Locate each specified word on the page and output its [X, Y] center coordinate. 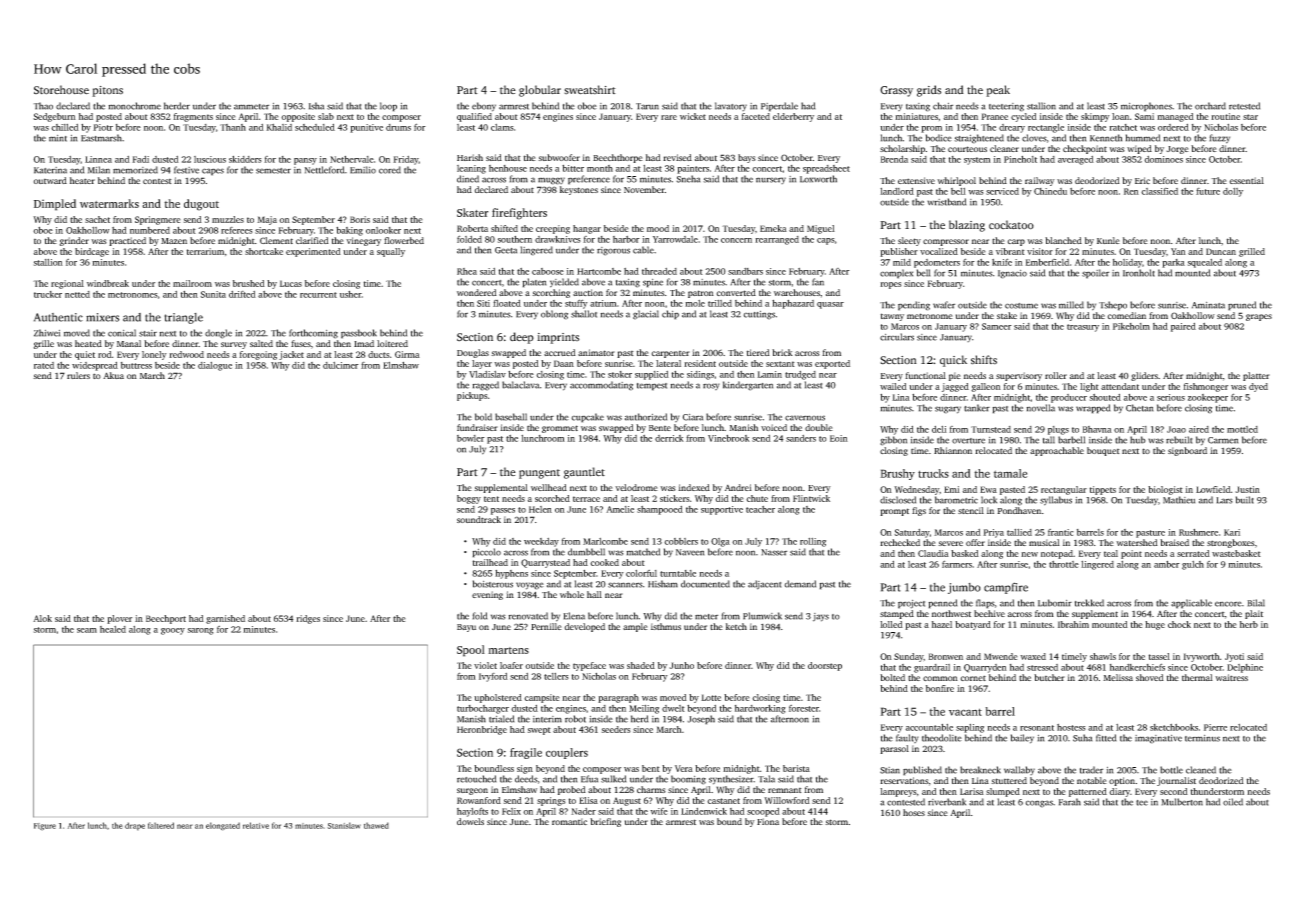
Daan [564, 363]
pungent [539, 474]
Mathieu [1179, 500]
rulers [78, 375]
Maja [267, 220]
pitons [107, 91]
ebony [484, 107]
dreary [1012, 128]
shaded [641, 665]
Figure [45, 827]
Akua [113, 375]
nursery [771, 180]
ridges [308, 619]
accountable [929, 727]
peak [998, 91]
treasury [1083, 328]
